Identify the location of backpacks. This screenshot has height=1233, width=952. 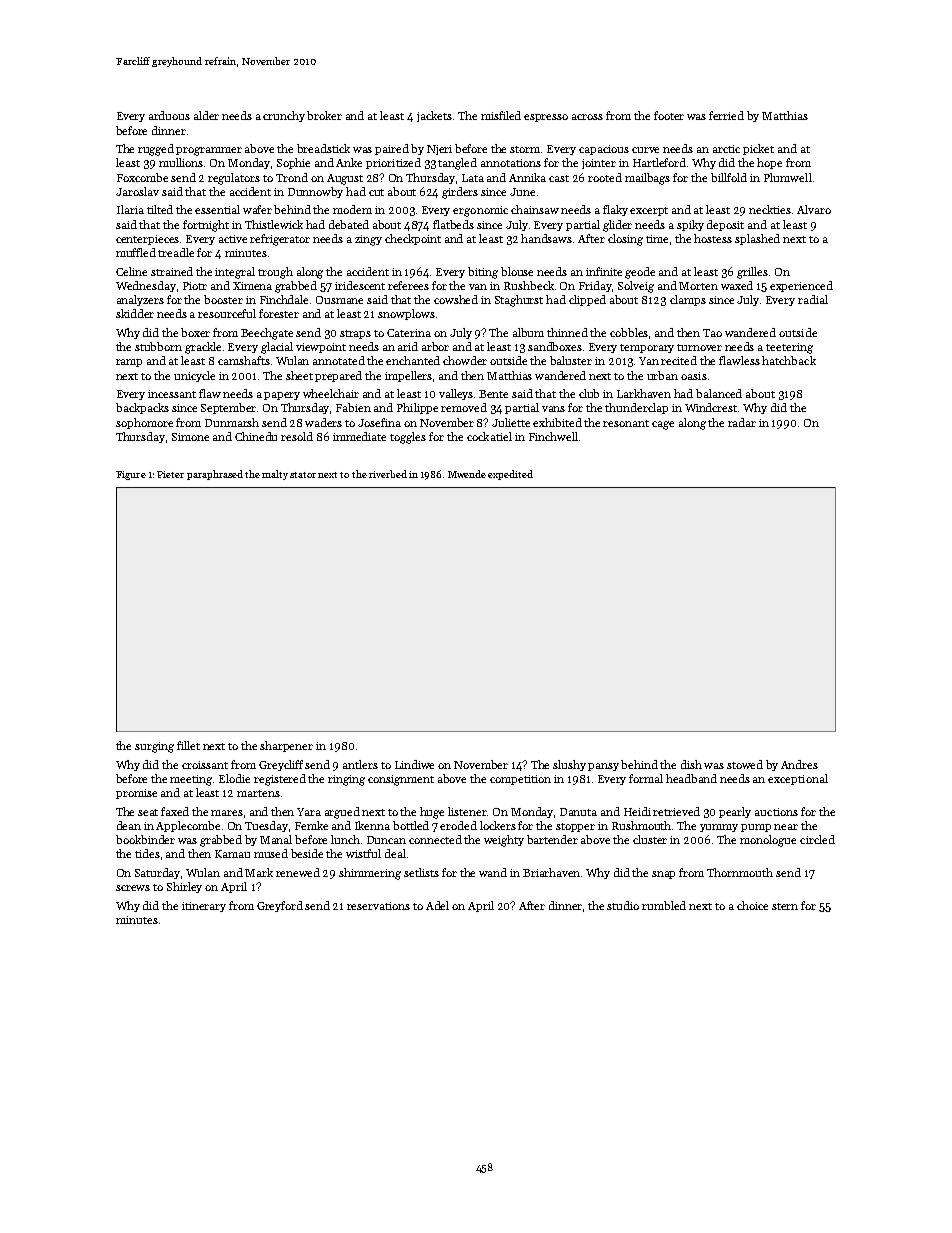
(142, 408).
